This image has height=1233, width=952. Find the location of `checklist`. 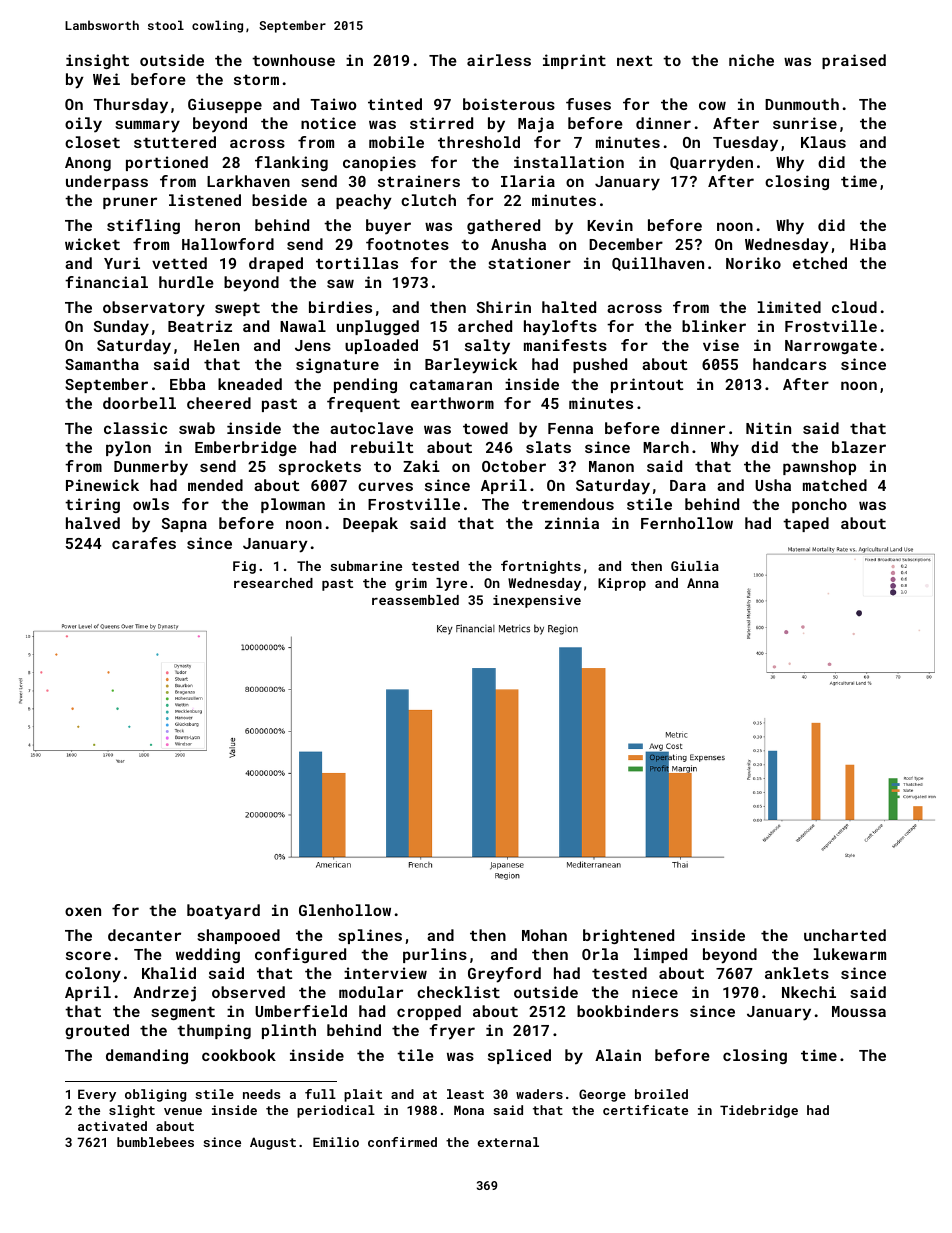

checklist is located at coordinates (458, 992).
